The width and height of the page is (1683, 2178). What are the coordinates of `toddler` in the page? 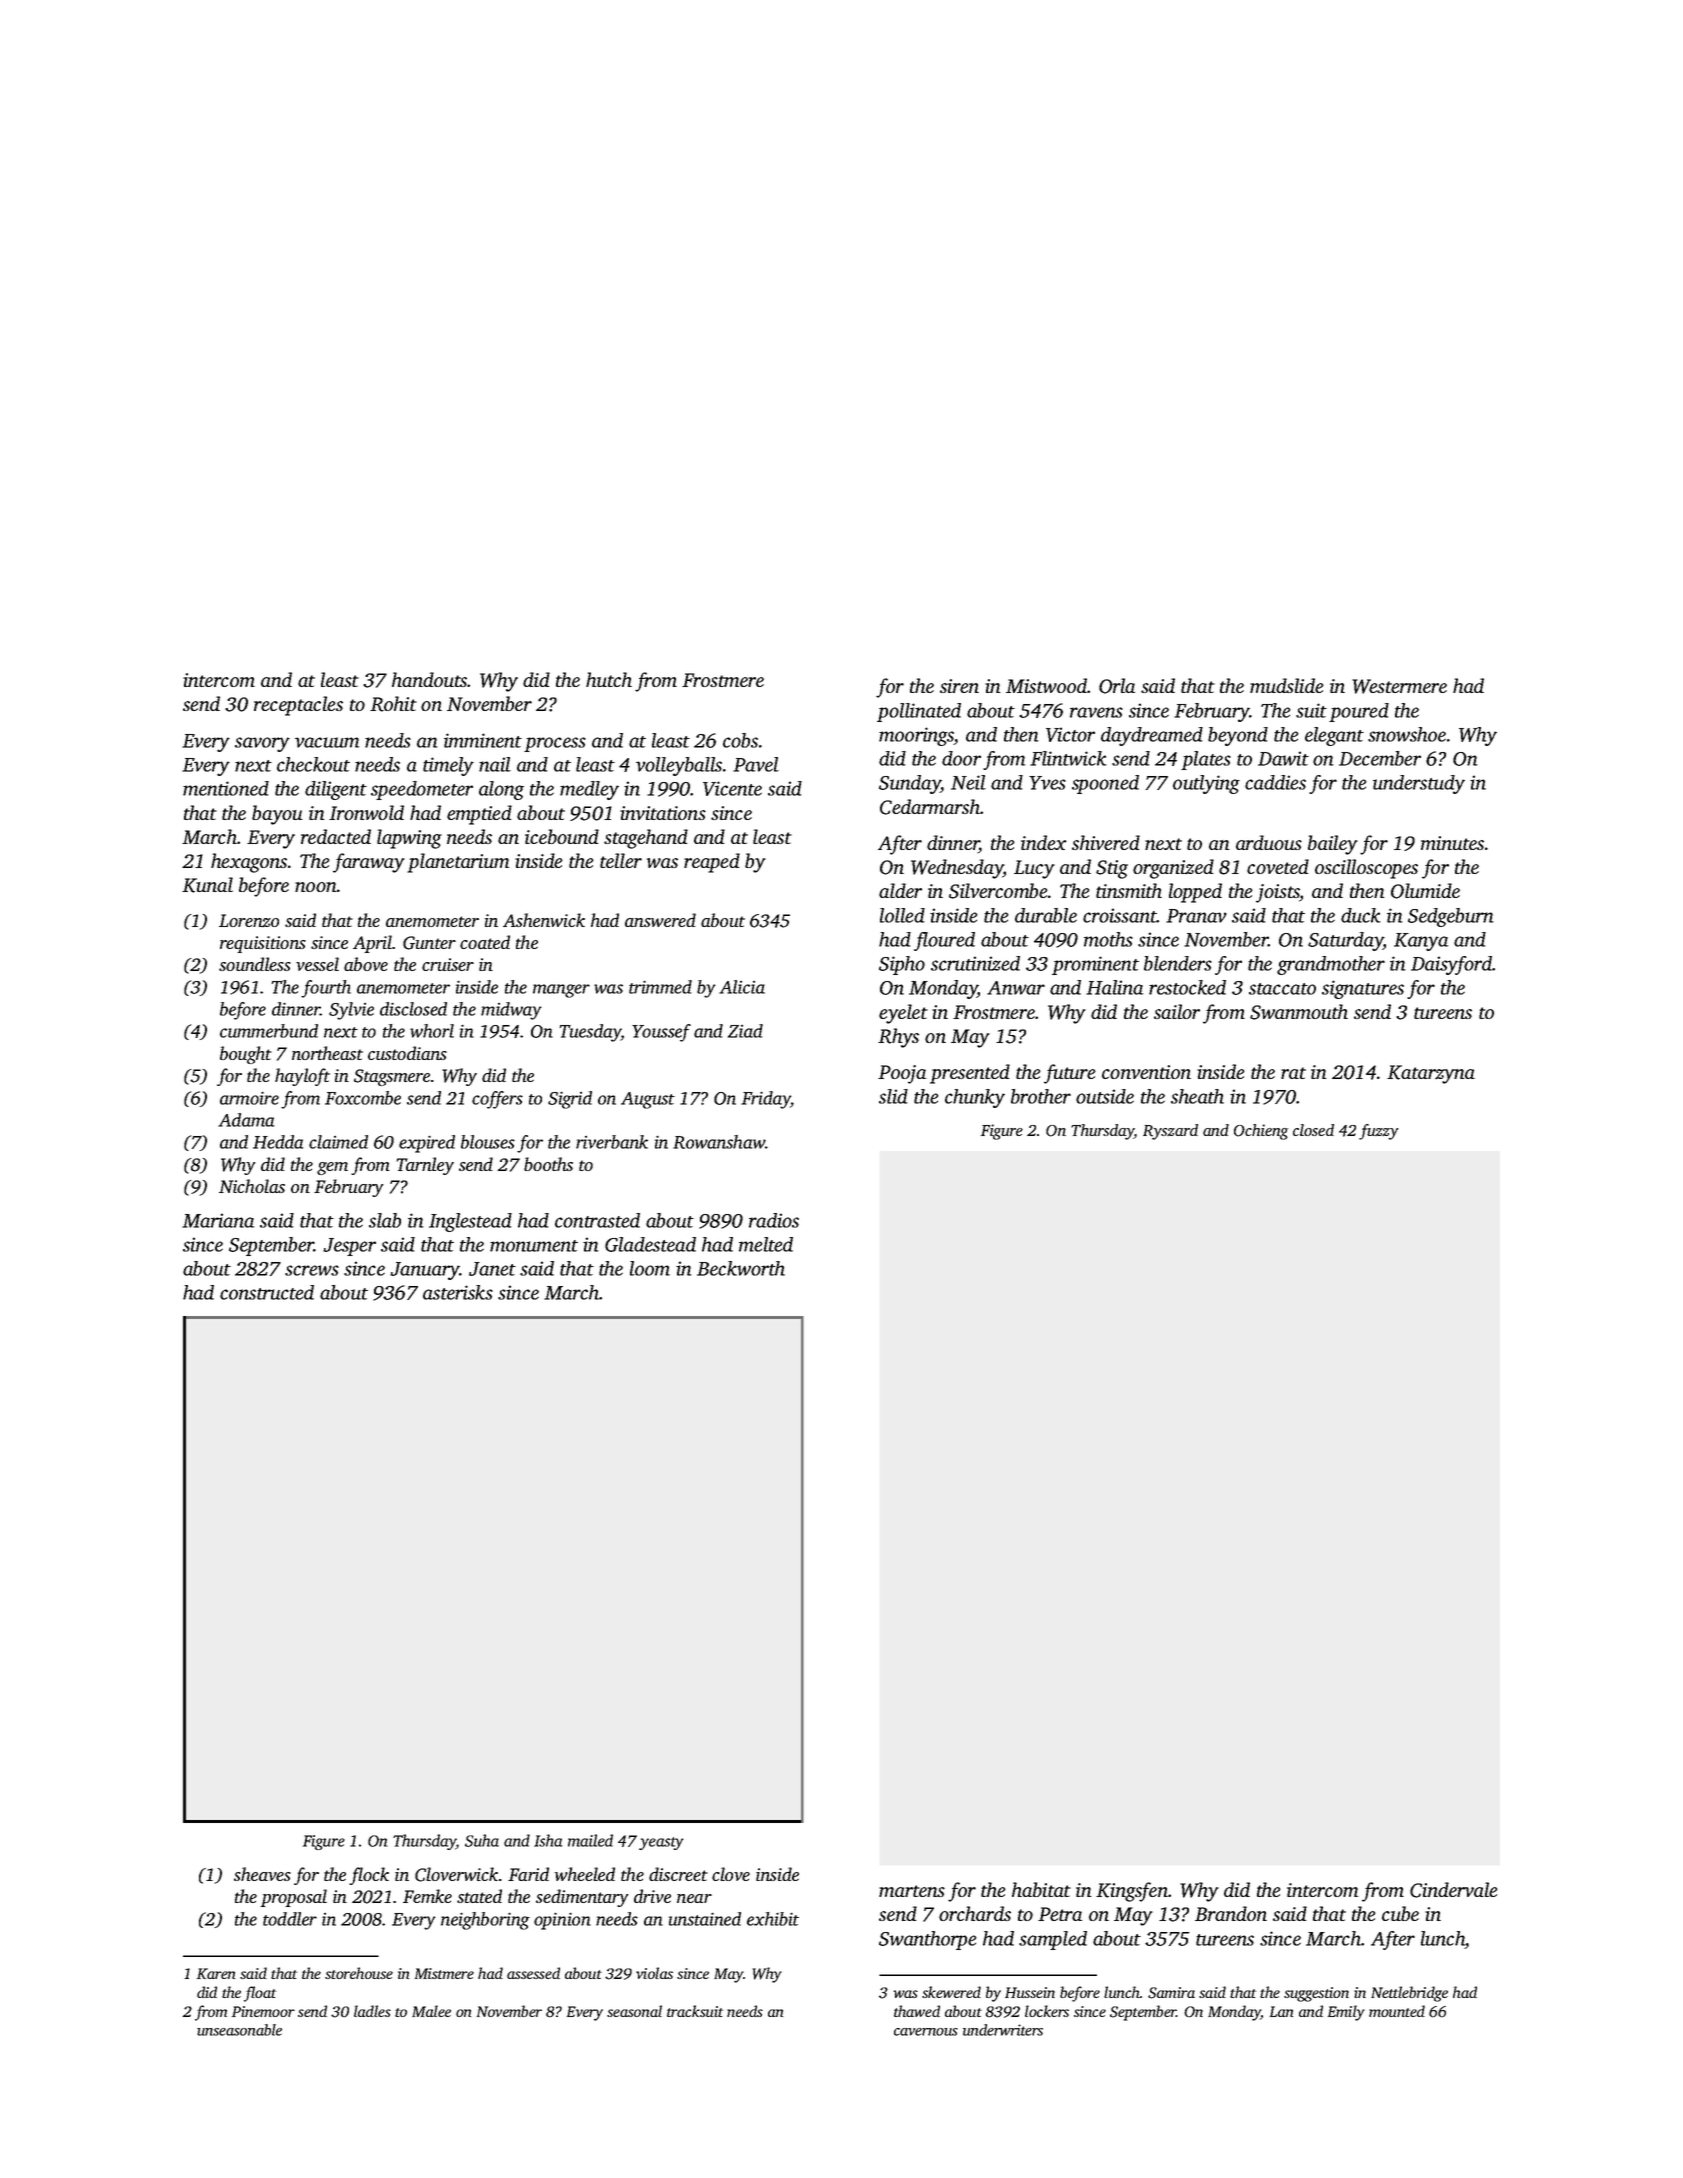 It's located at (290, 1919).
